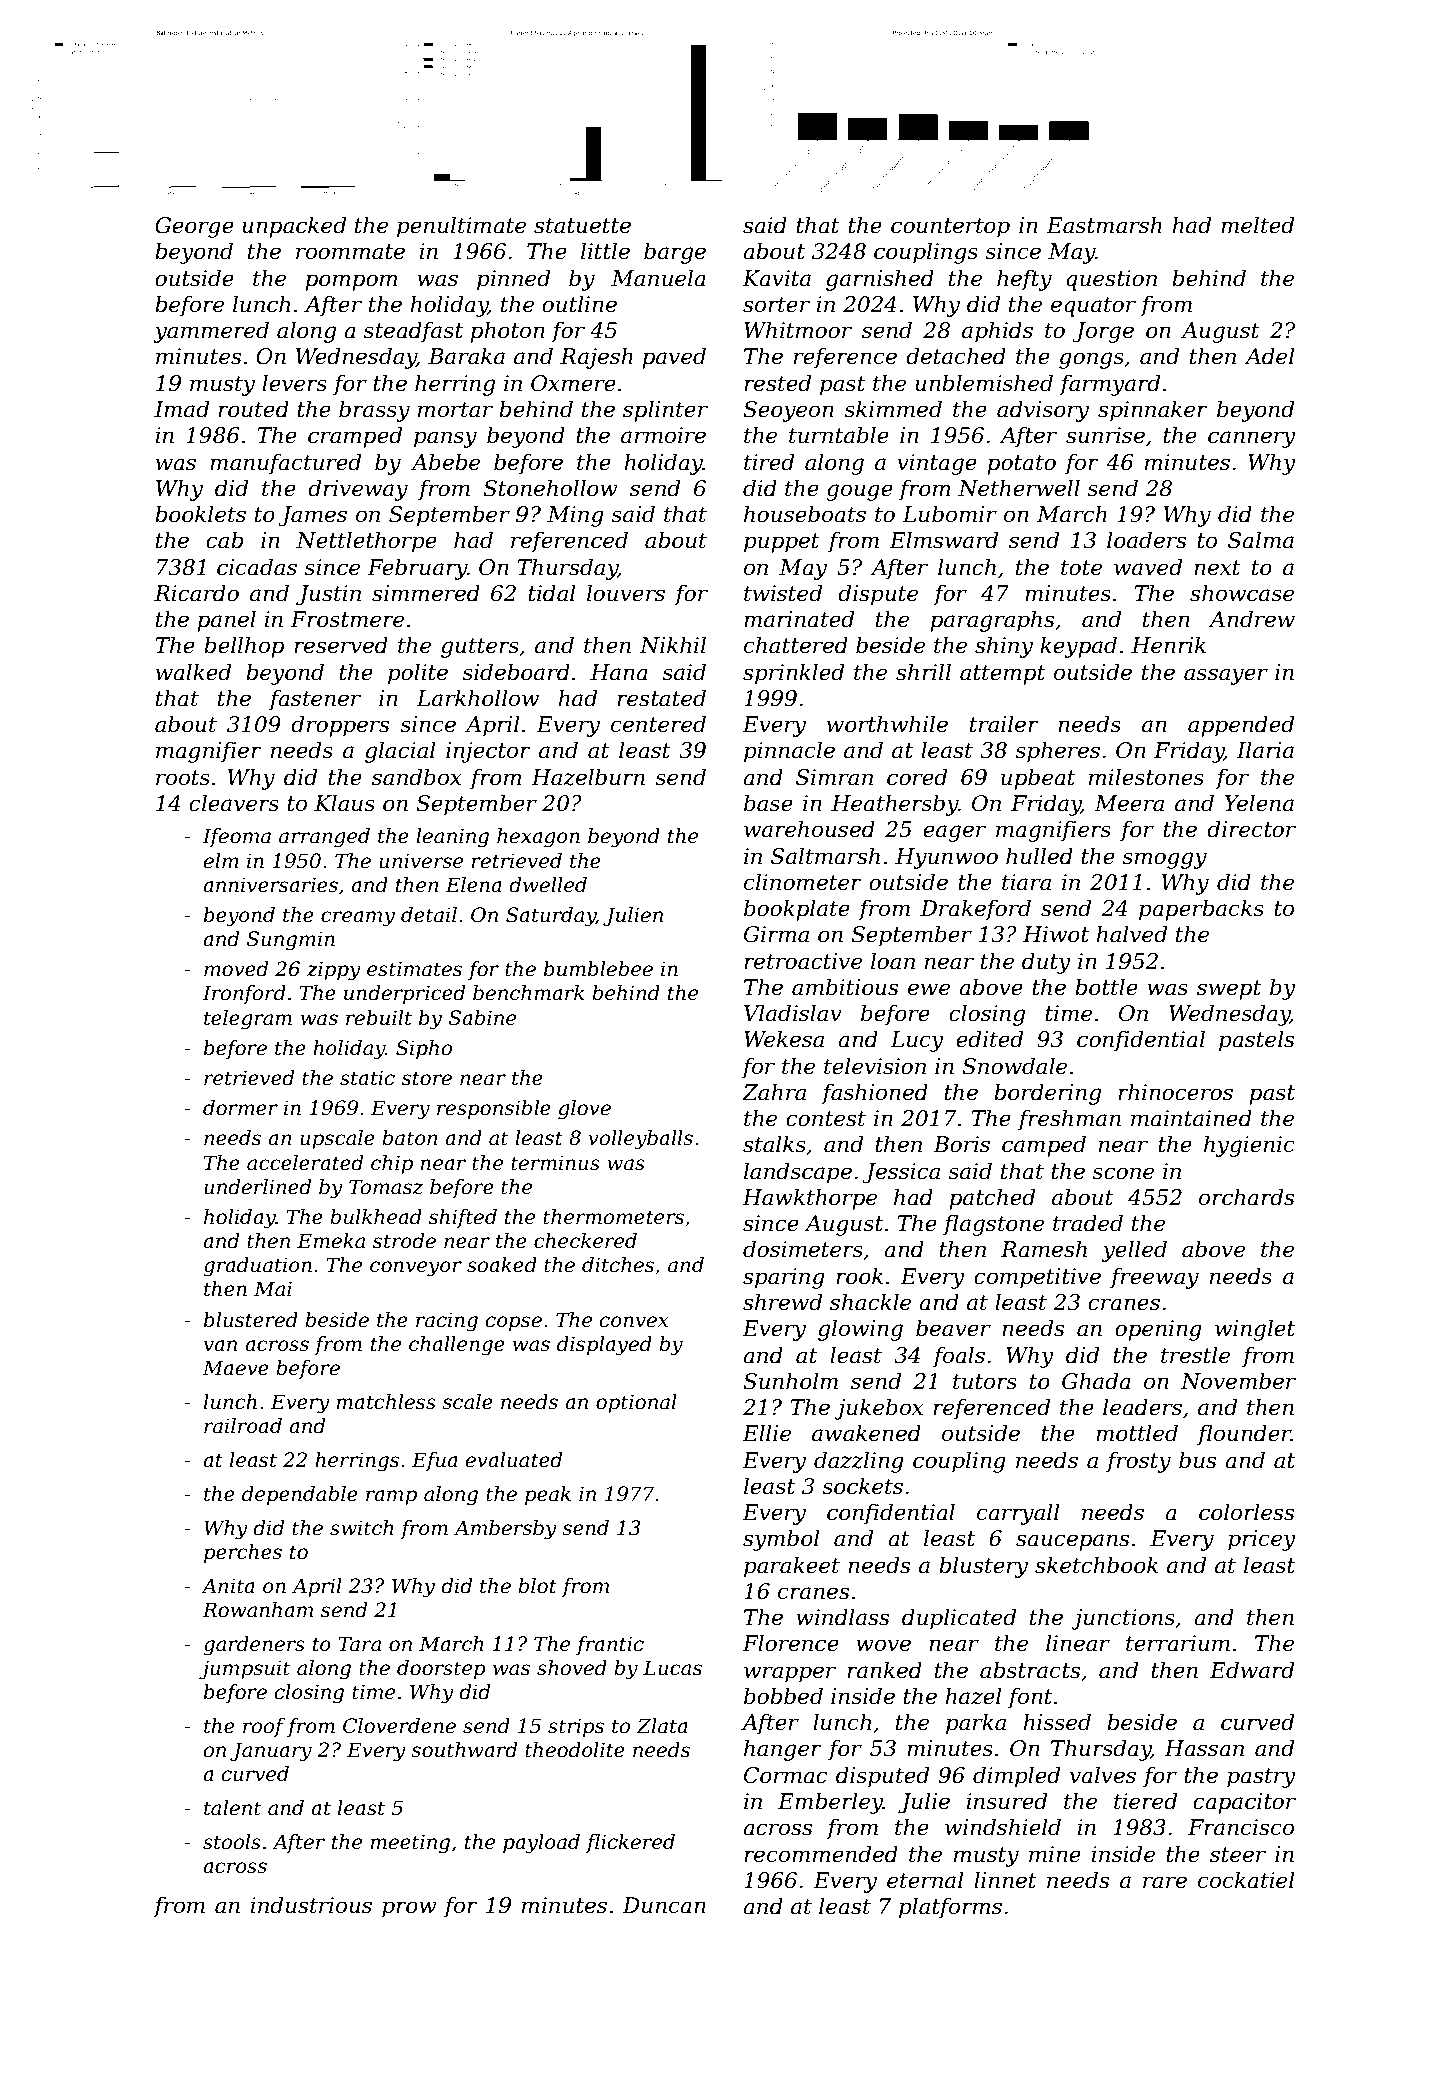 The width and height of the page is (1450, 2100). What do you see at coordinates (236, 969) in the page?
I see `moved` at bounding box center [236, 969].
